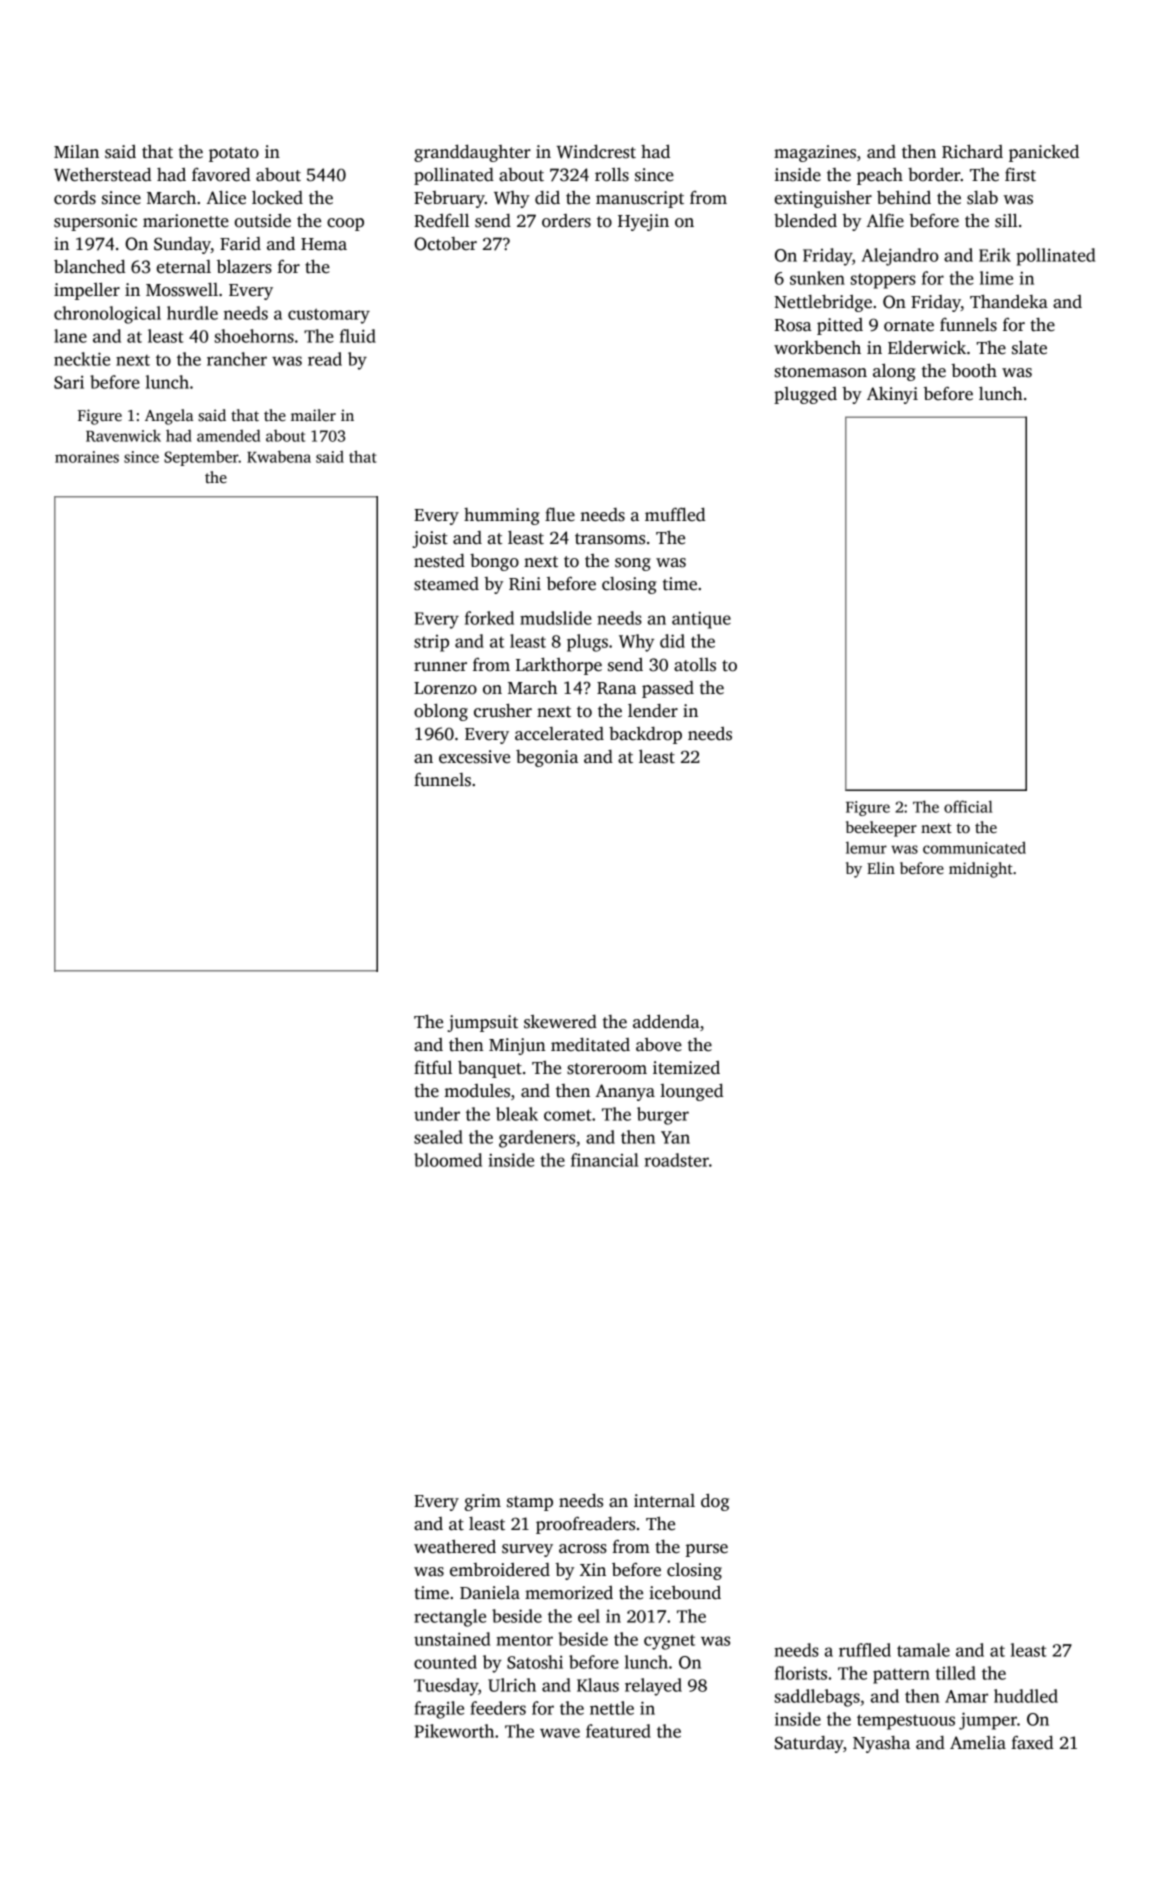  I want to click on begonia, so click(547, 758).
